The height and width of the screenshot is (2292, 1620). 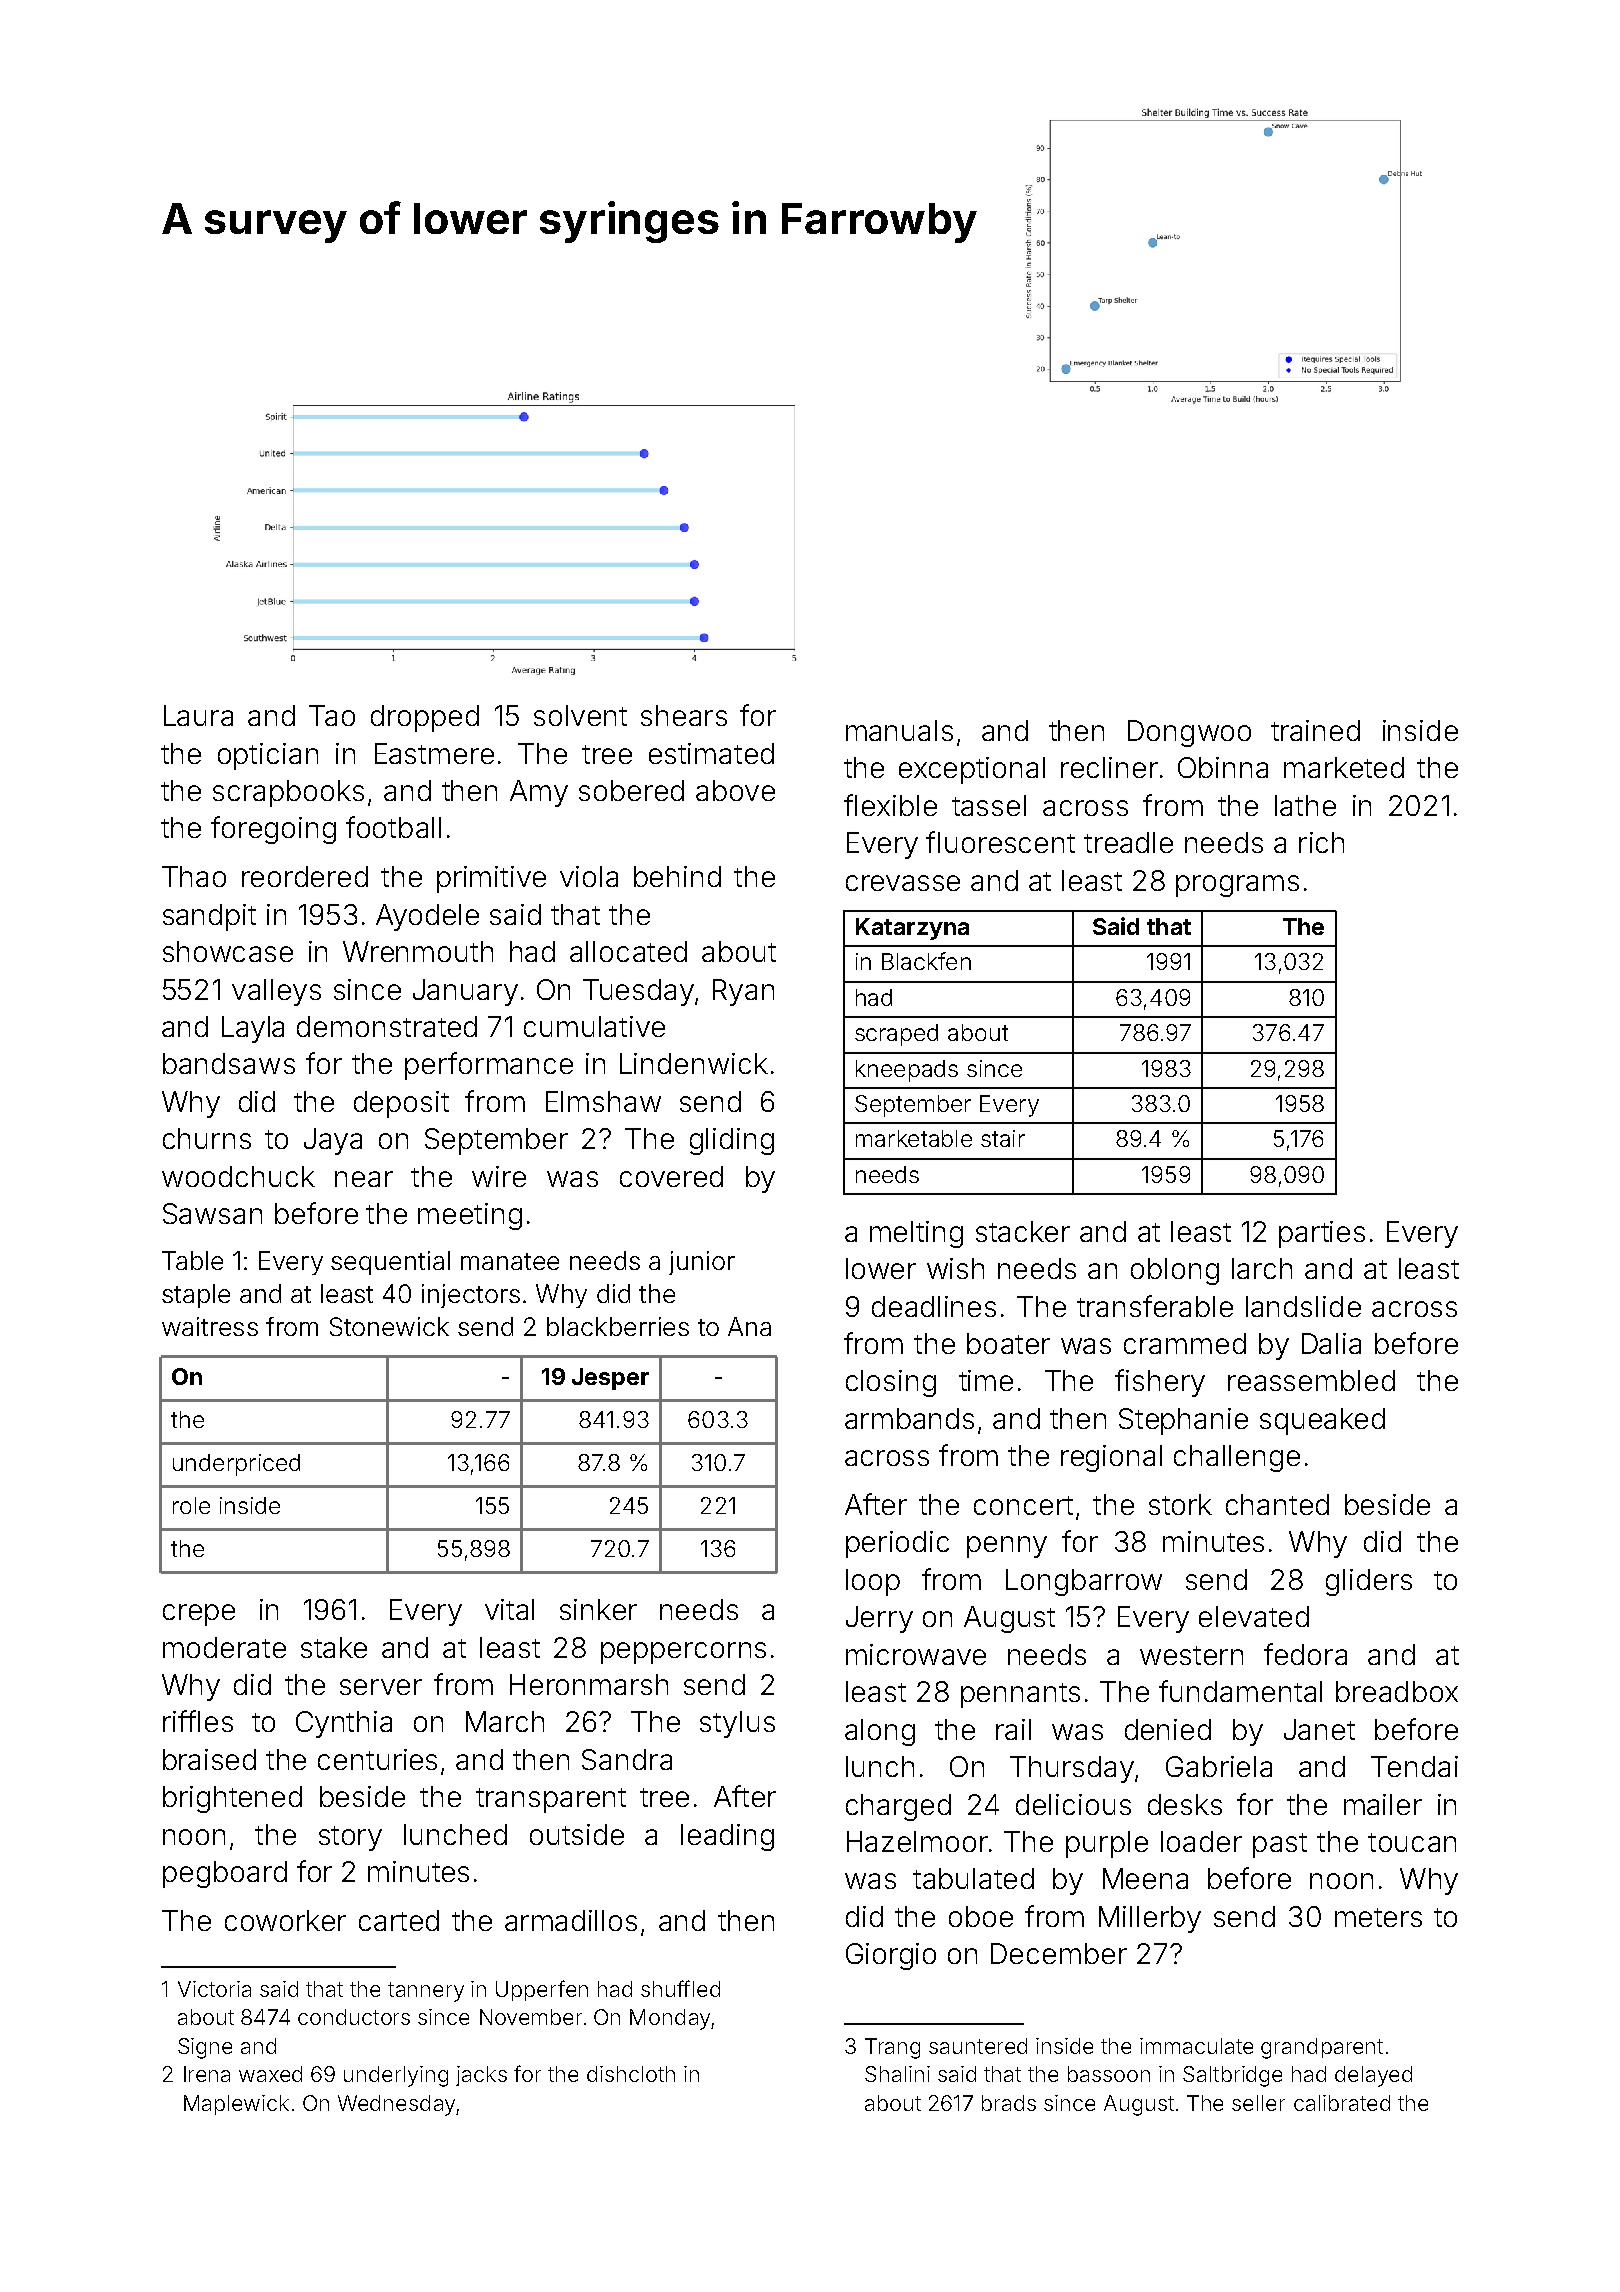 What do you see at coordinates (401, 1104) in the screenshot?
I see `deposit` at bounding box center [401, 1104].
